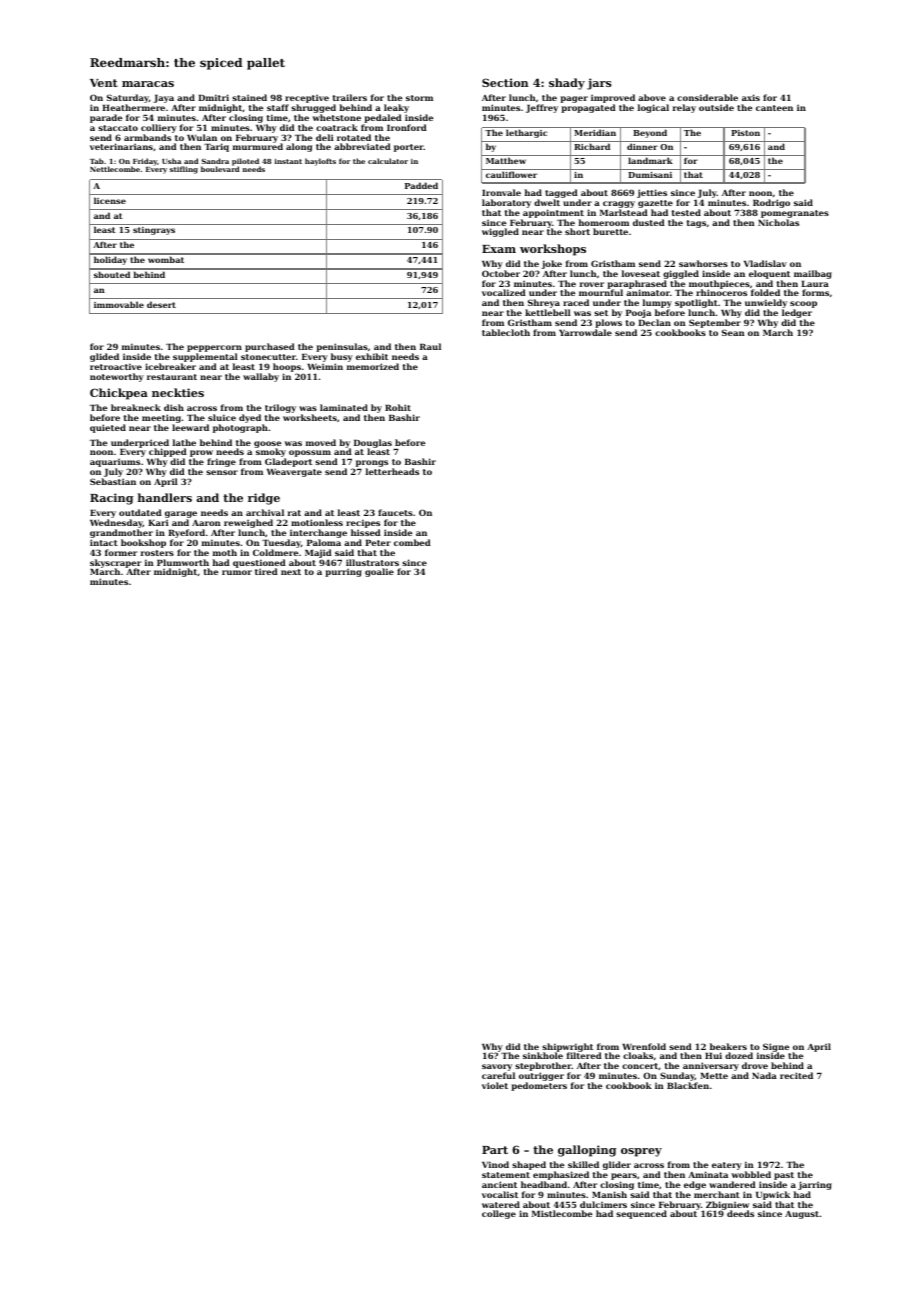 This screenshot has width=924, height=1308. Describe the element at coordinates (641, 1214) in the screenshot. I see `sequenced` at that location.
